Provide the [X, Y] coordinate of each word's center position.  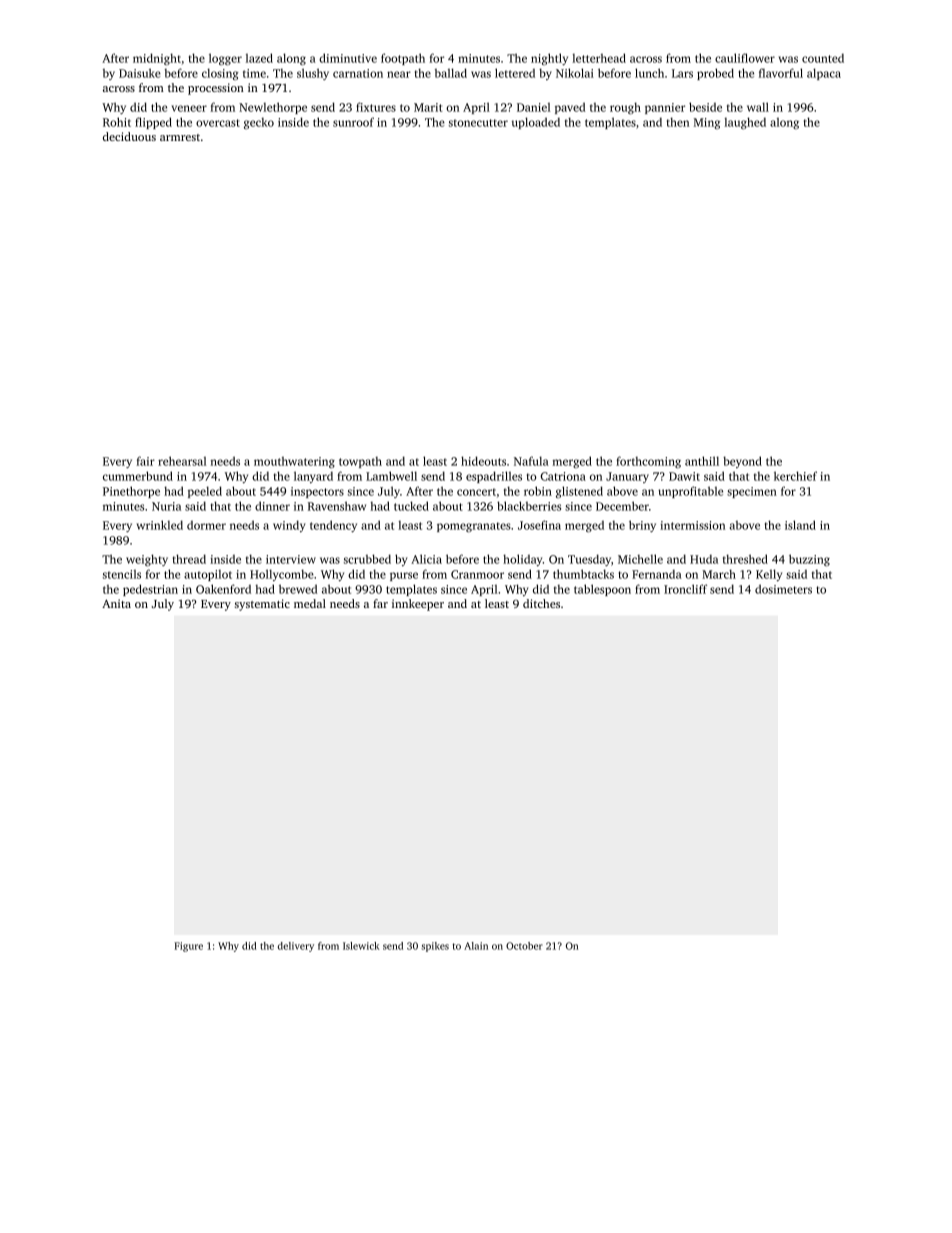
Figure [188, 947]
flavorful [781, 73]
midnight [157, 59]
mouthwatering [294, 462]
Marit [428, 107]
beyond [742, 462]
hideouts [483, 461]
